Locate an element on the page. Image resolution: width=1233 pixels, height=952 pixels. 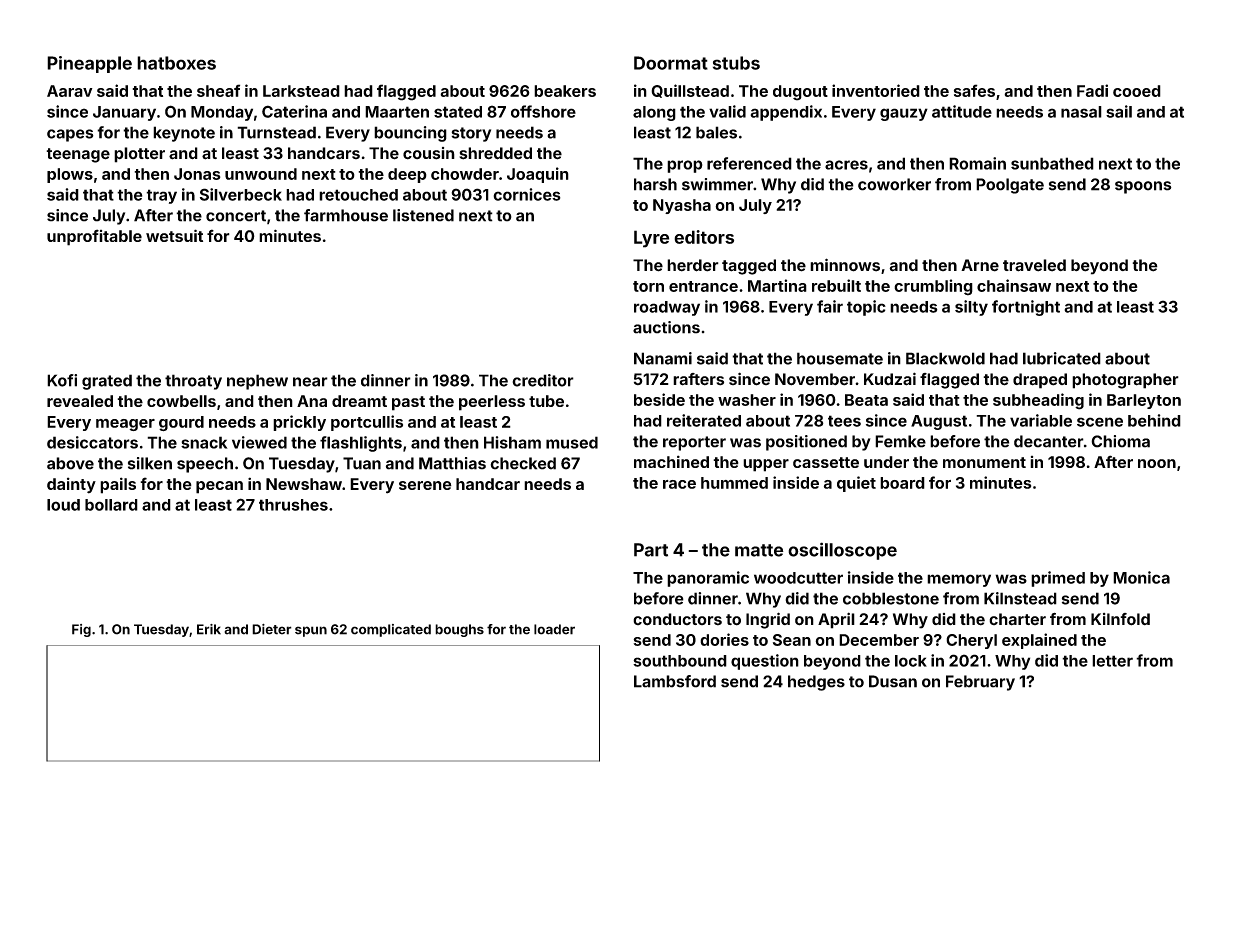
wetsuit is located at coordinates (174, 235).
